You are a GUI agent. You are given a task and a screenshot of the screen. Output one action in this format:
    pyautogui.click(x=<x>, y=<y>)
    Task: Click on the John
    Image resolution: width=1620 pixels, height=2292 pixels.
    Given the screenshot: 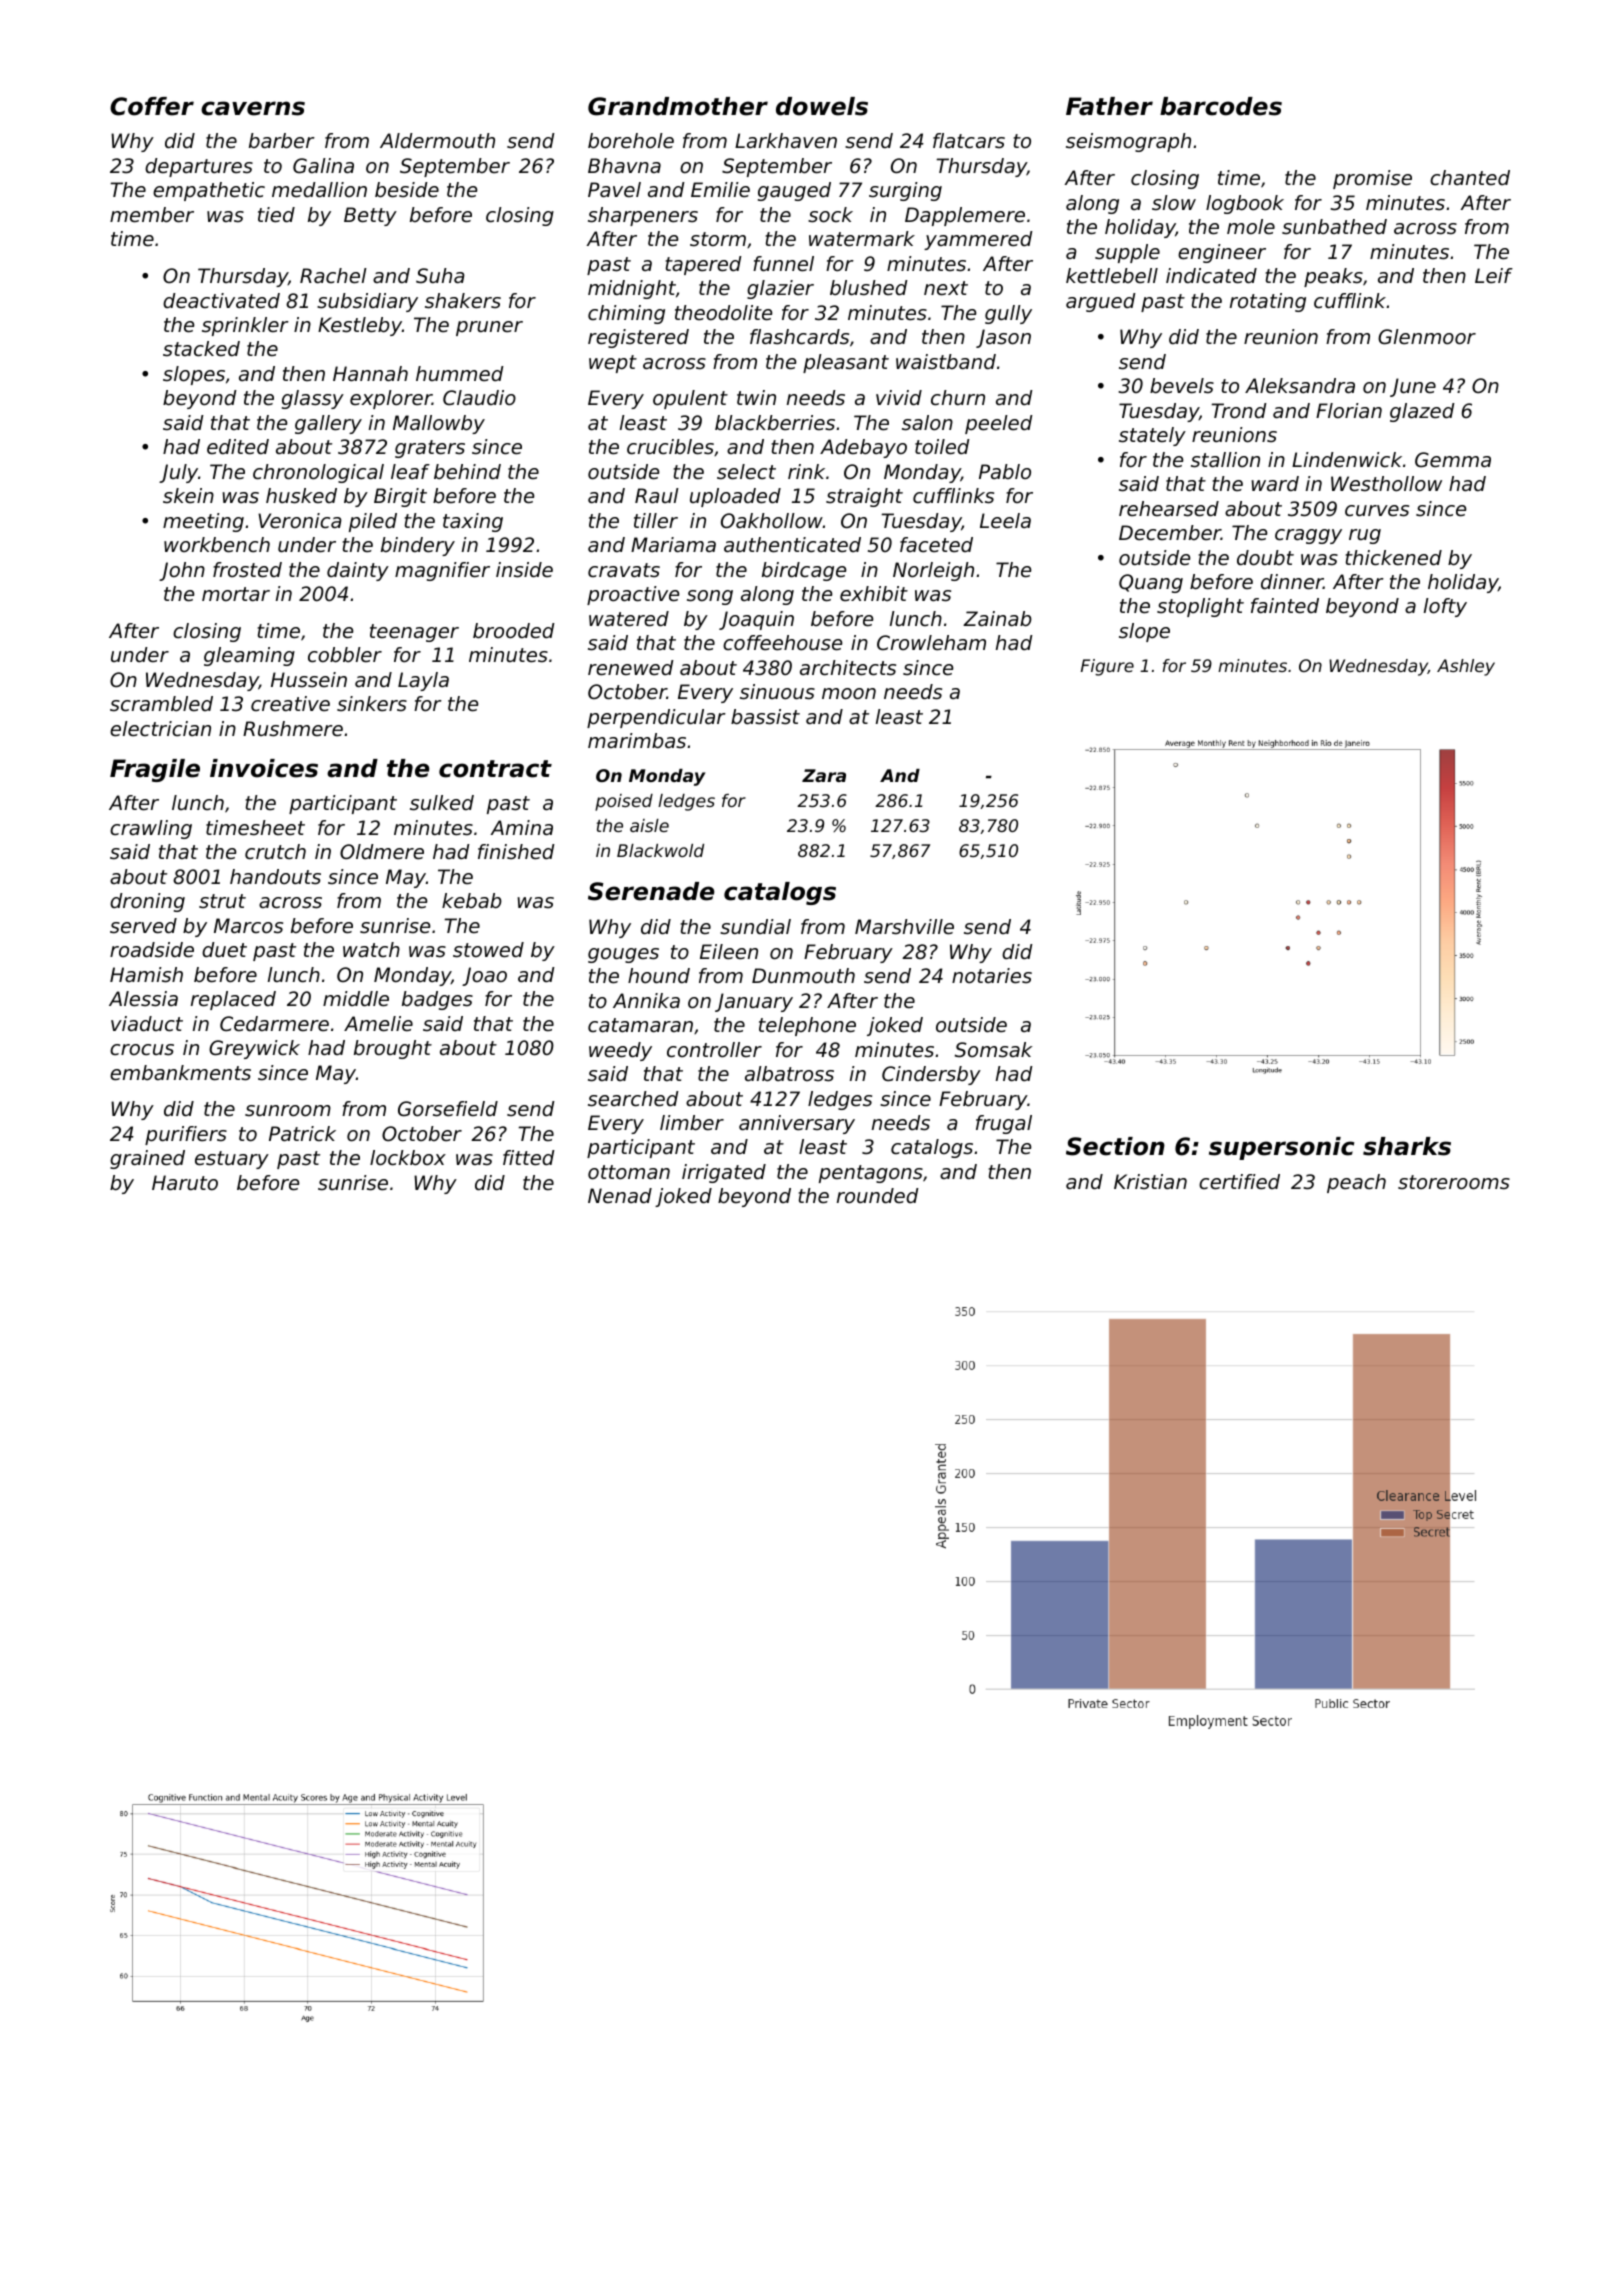 What is the action you would take?
    pyautogui.click(x=182, y=571)
